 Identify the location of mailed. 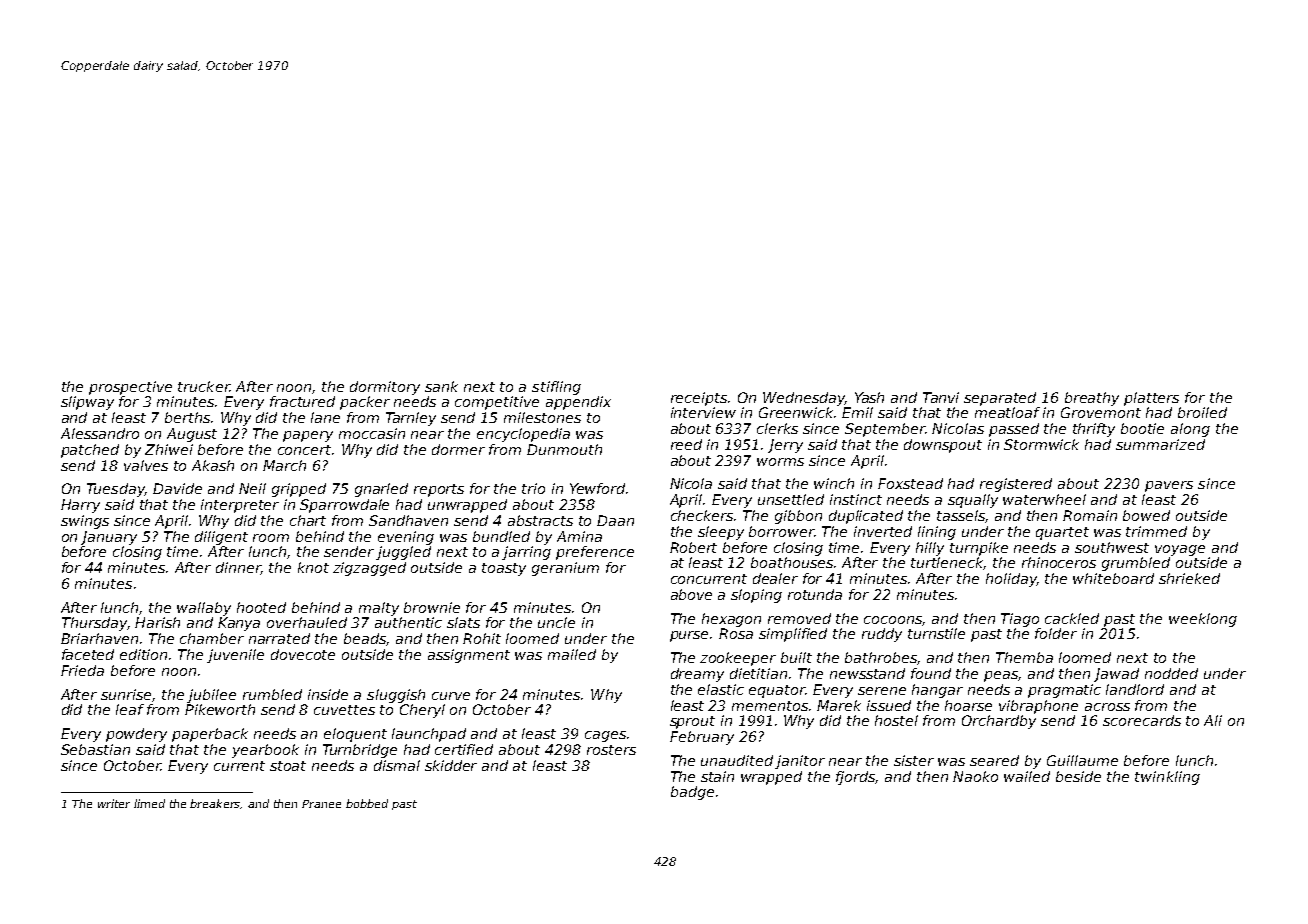
(572, 654).
